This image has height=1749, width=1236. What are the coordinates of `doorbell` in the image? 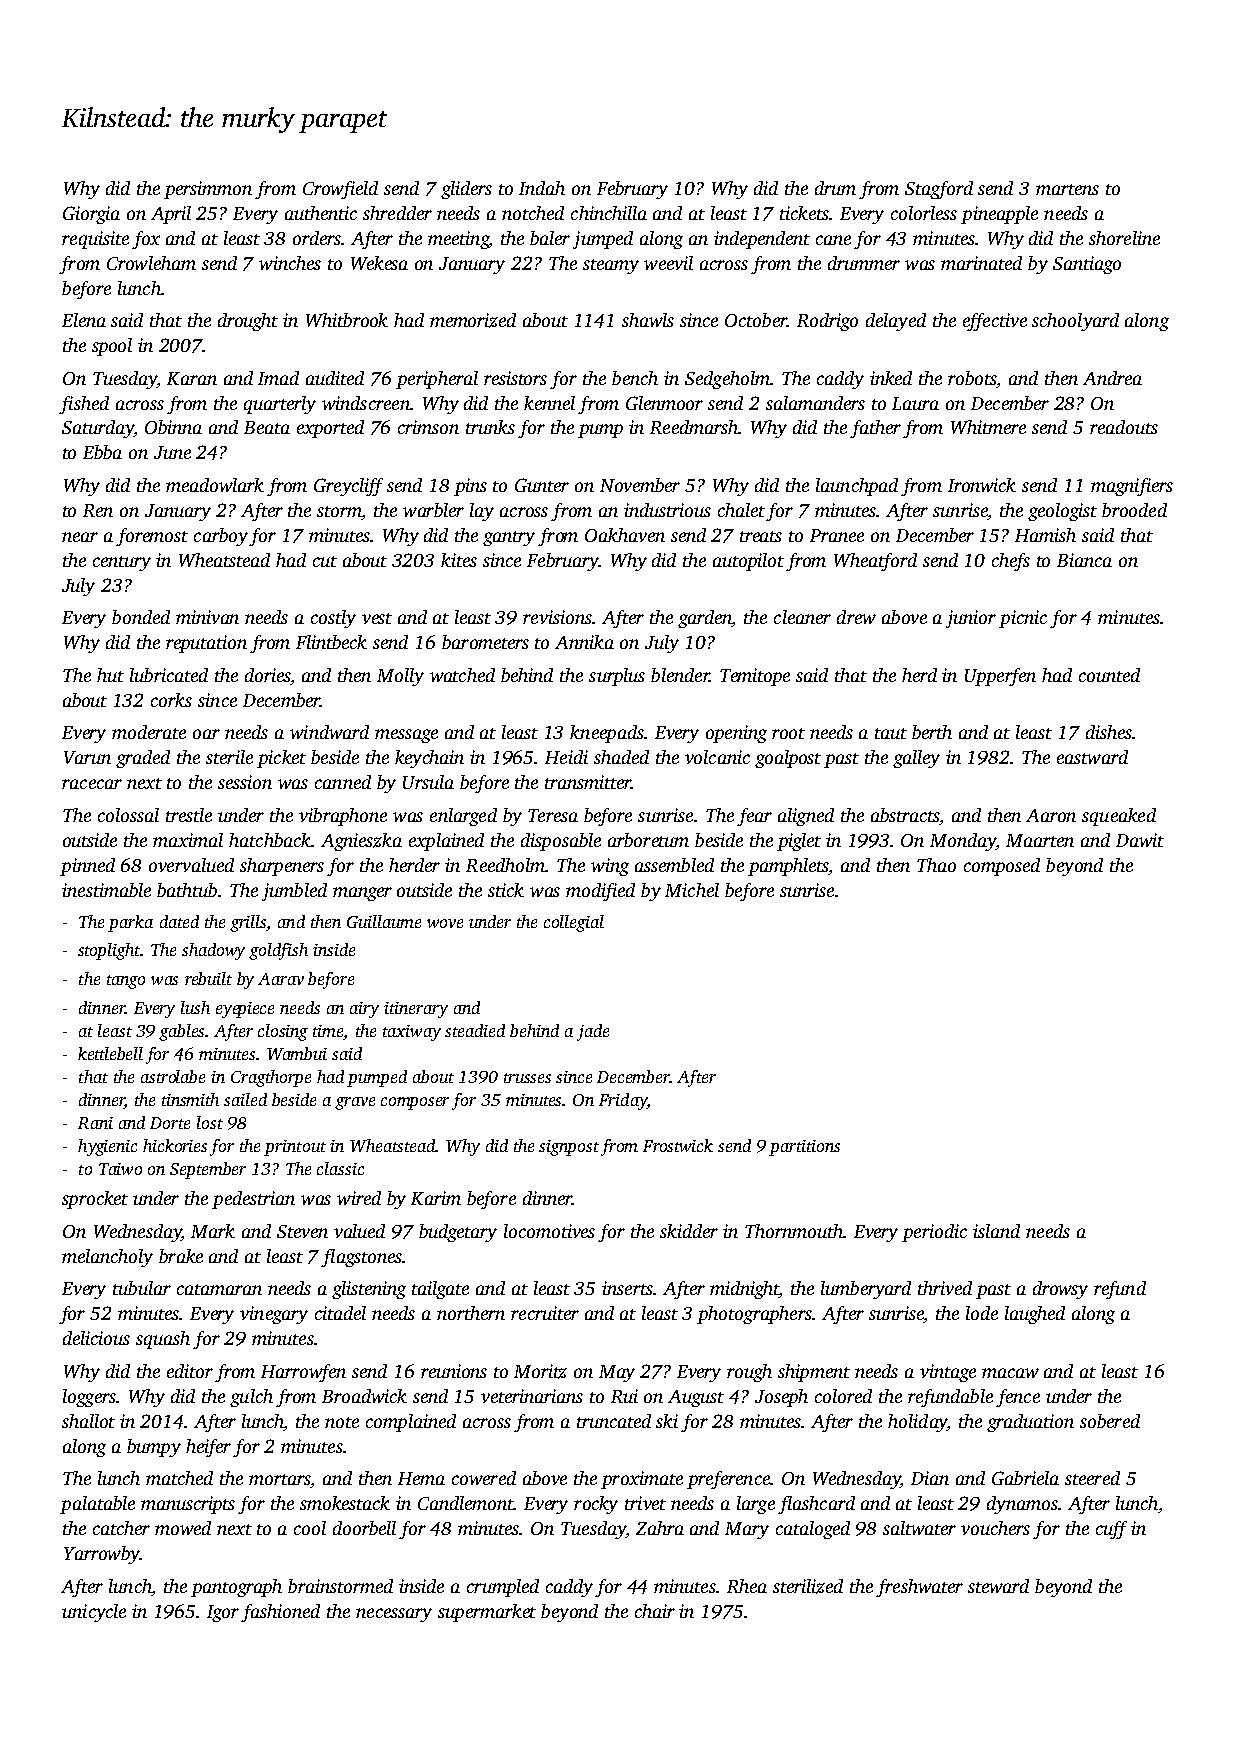 It's located at (364, 1528).
